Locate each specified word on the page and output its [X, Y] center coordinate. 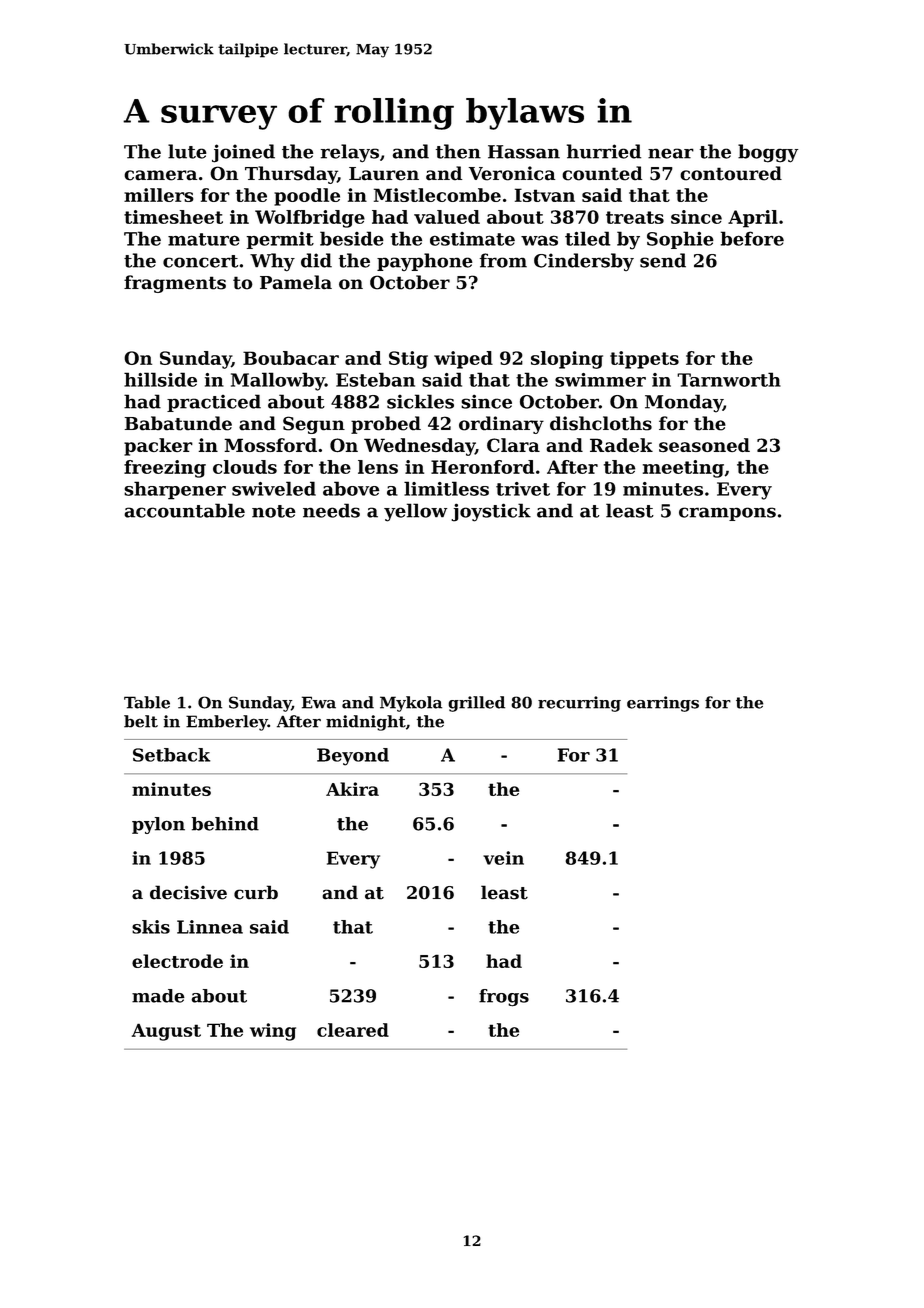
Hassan [524, 152]
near [671, 153]
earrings [663, 704]
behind [225, 824]
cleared [353, 1030]
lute [187, 151]
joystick [491, 512]
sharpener [175, 490]
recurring [579, 704]
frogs [504, 998]
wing [273, 1032]
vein [503, 858]
